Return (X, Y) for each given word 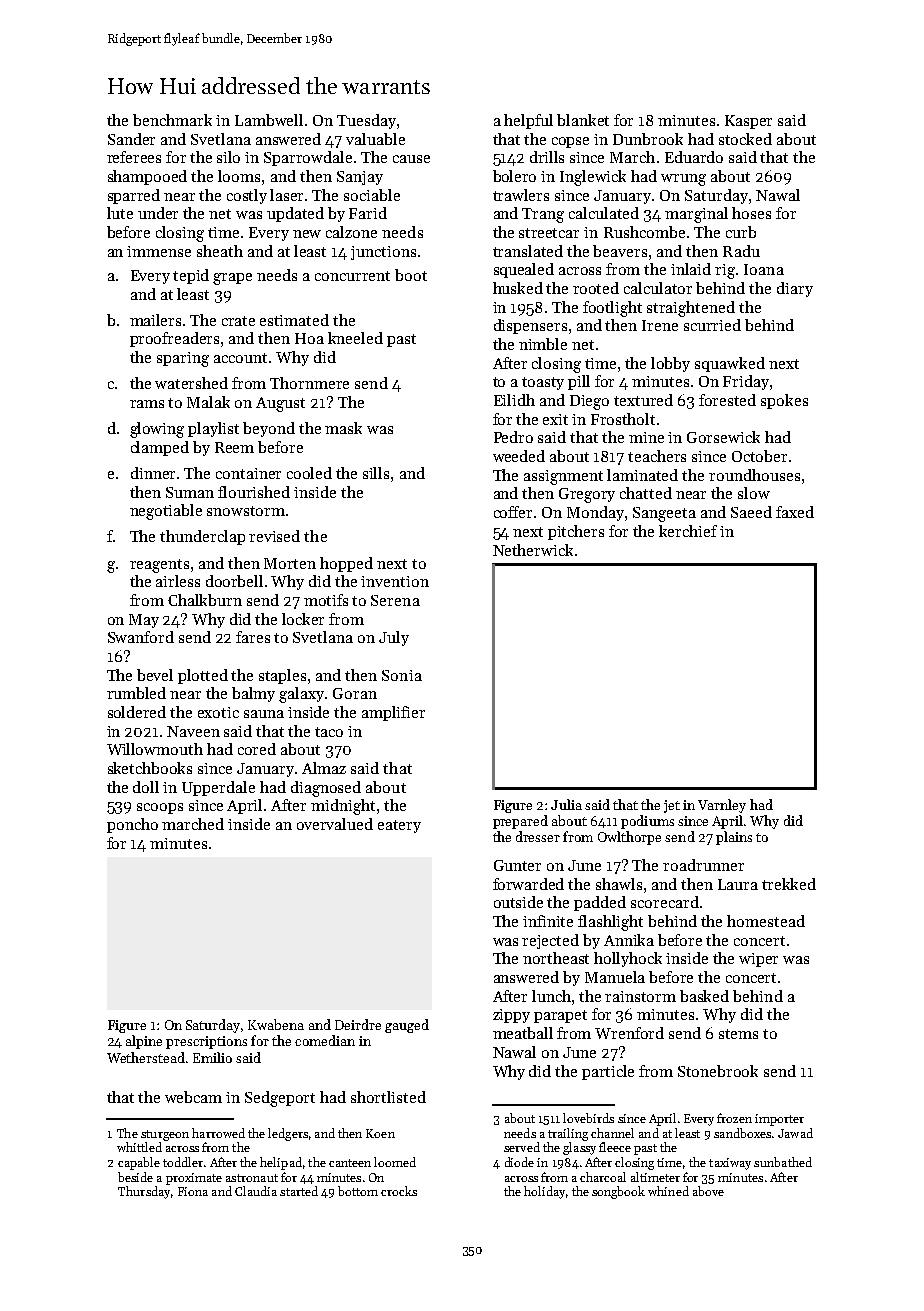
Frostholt (623, 419)
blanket (583, 120)
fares (253, 637)
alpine (144, 1042)
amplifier (393, 713)
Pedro (513, 437)
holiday (544, 1192)
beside (135, 1177)
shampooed (147, 177)
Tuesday (366, 121)
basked (704, 996)
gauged (407, 1026)
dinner (153, 473)
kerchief (688, 531)
